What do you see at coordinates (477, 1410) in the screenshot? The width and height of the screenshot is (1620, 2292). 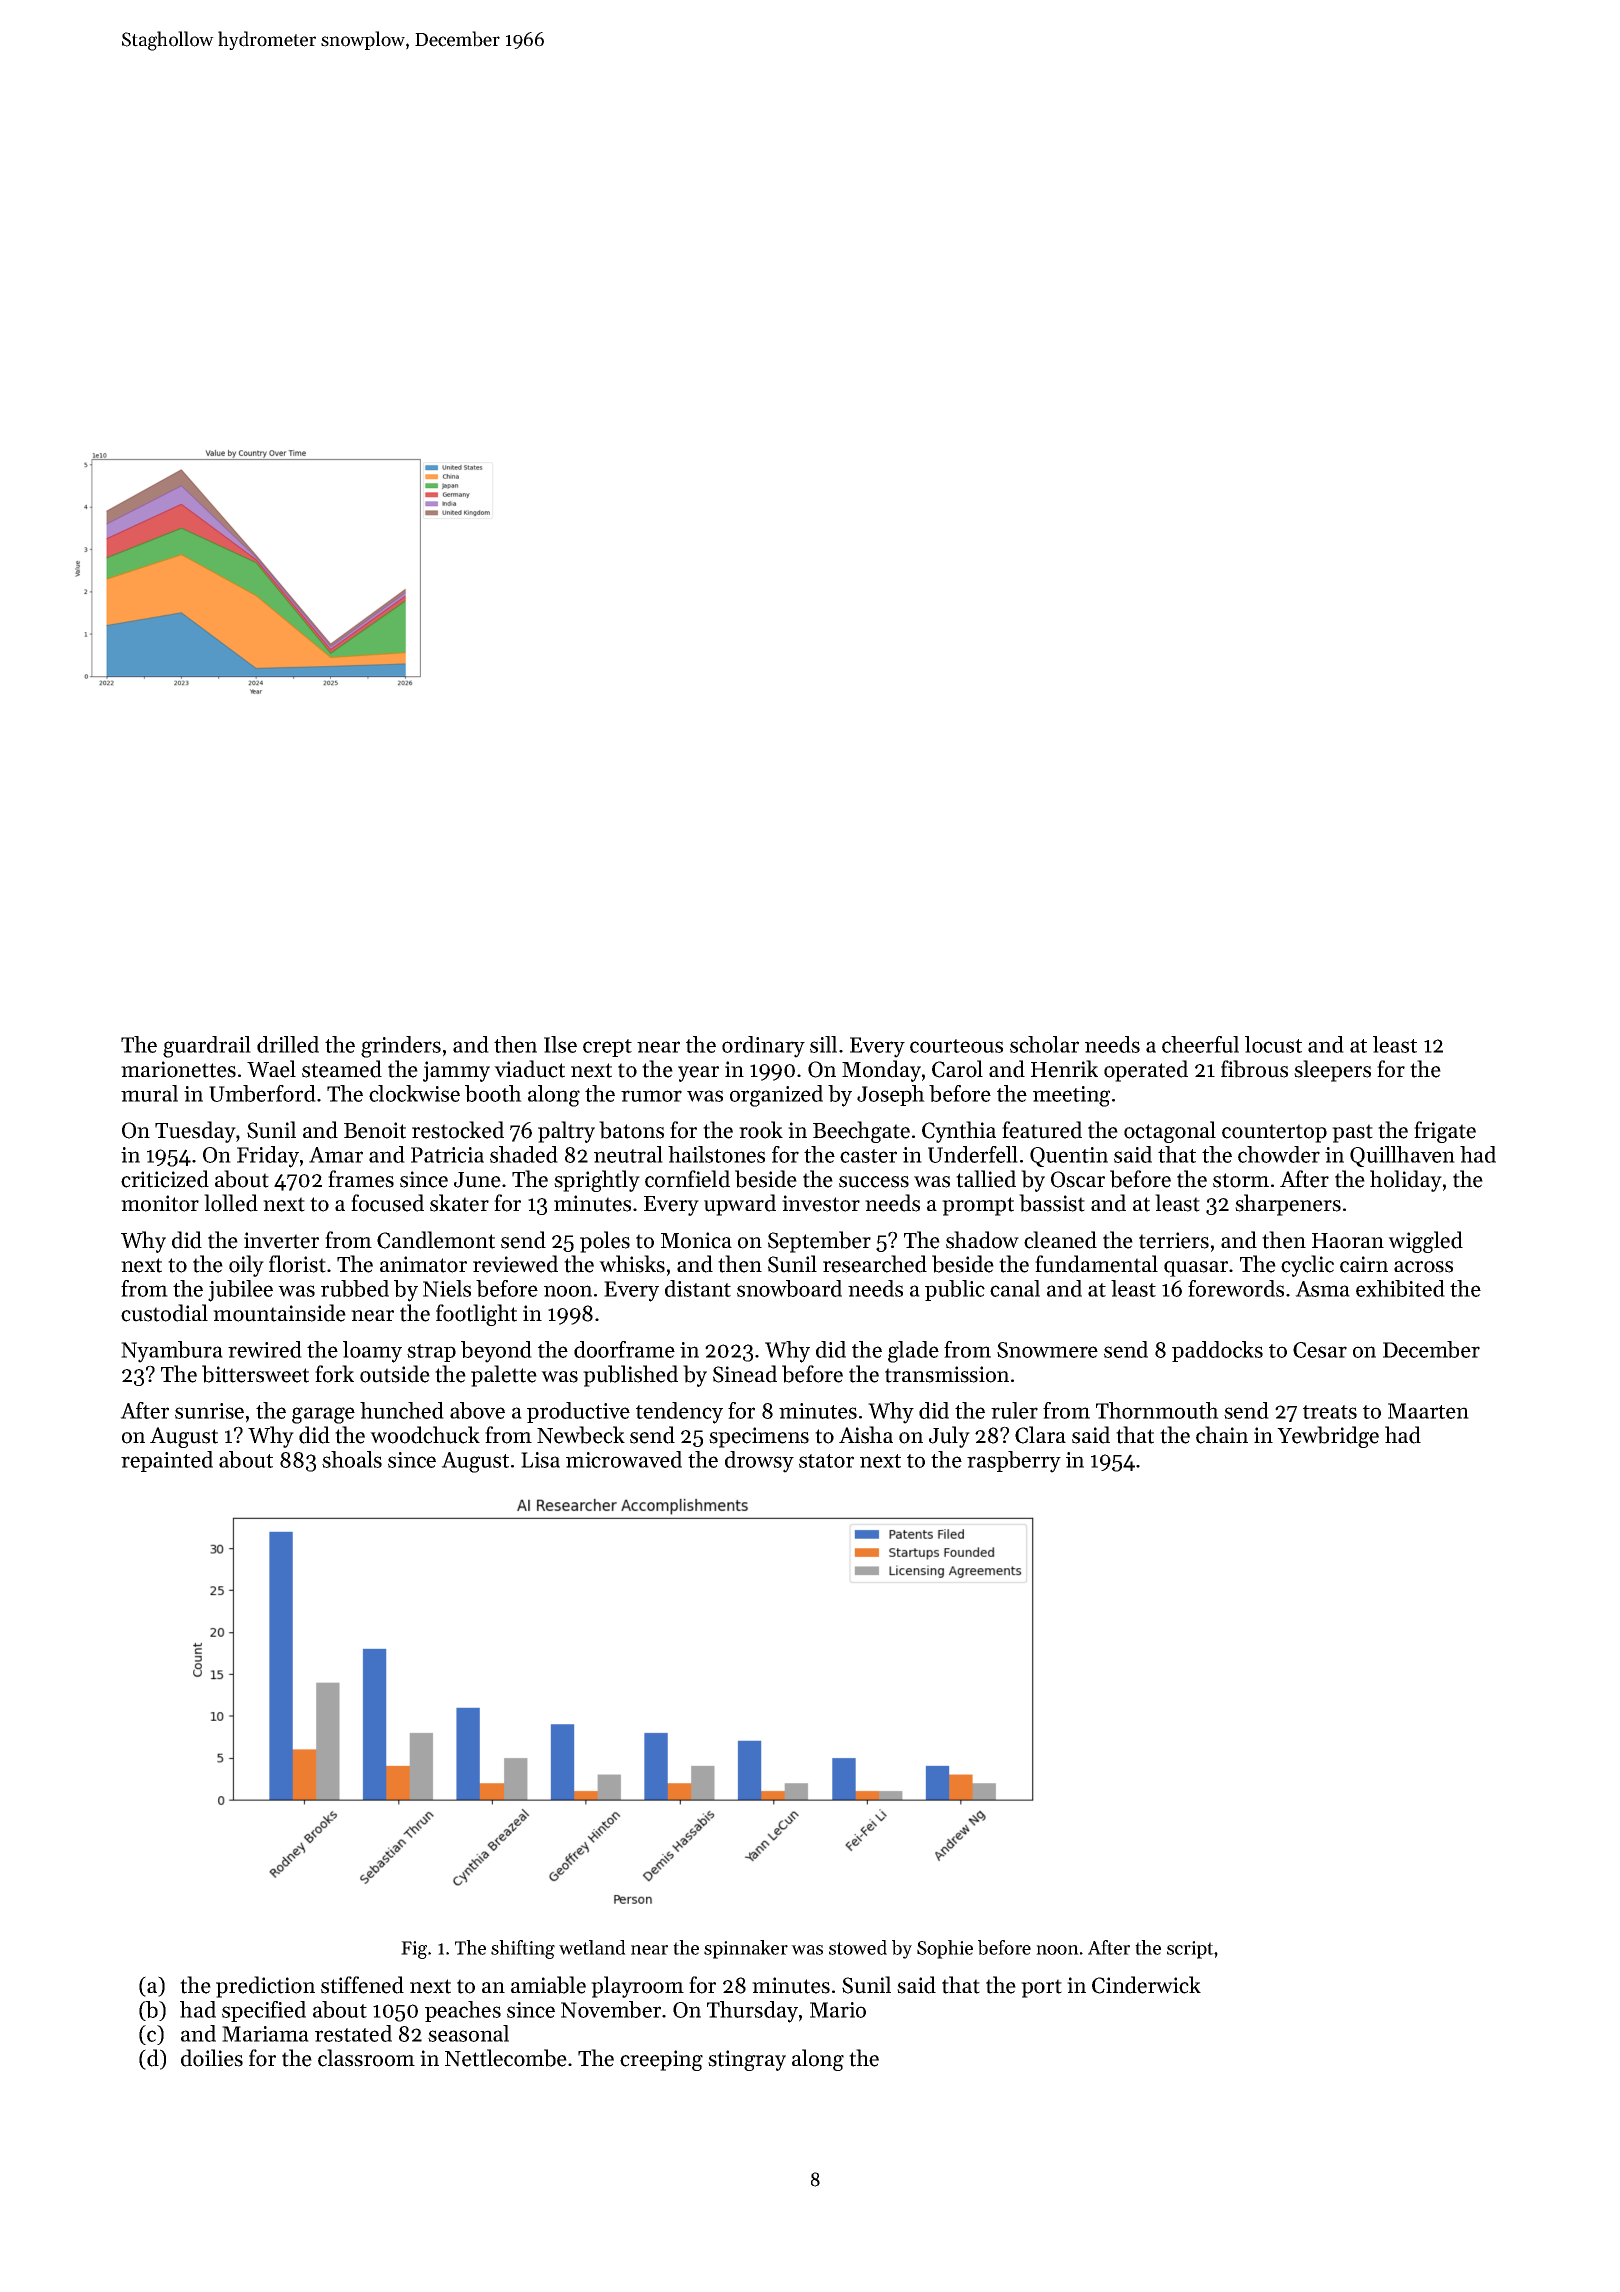 I see `above` at bounding box center [477, 1410].
